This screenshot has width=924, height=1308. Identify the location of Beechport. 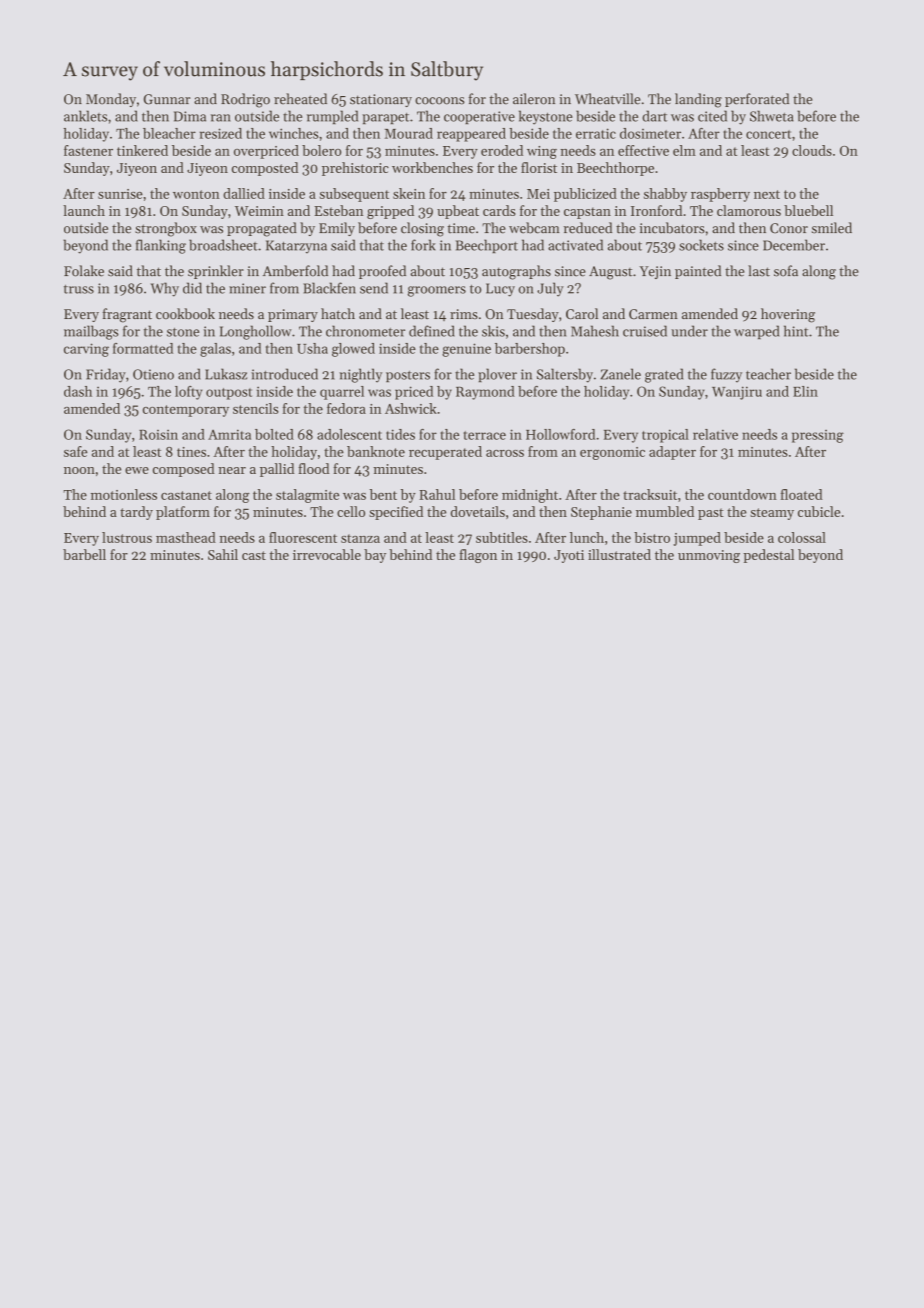
(487, 246).
